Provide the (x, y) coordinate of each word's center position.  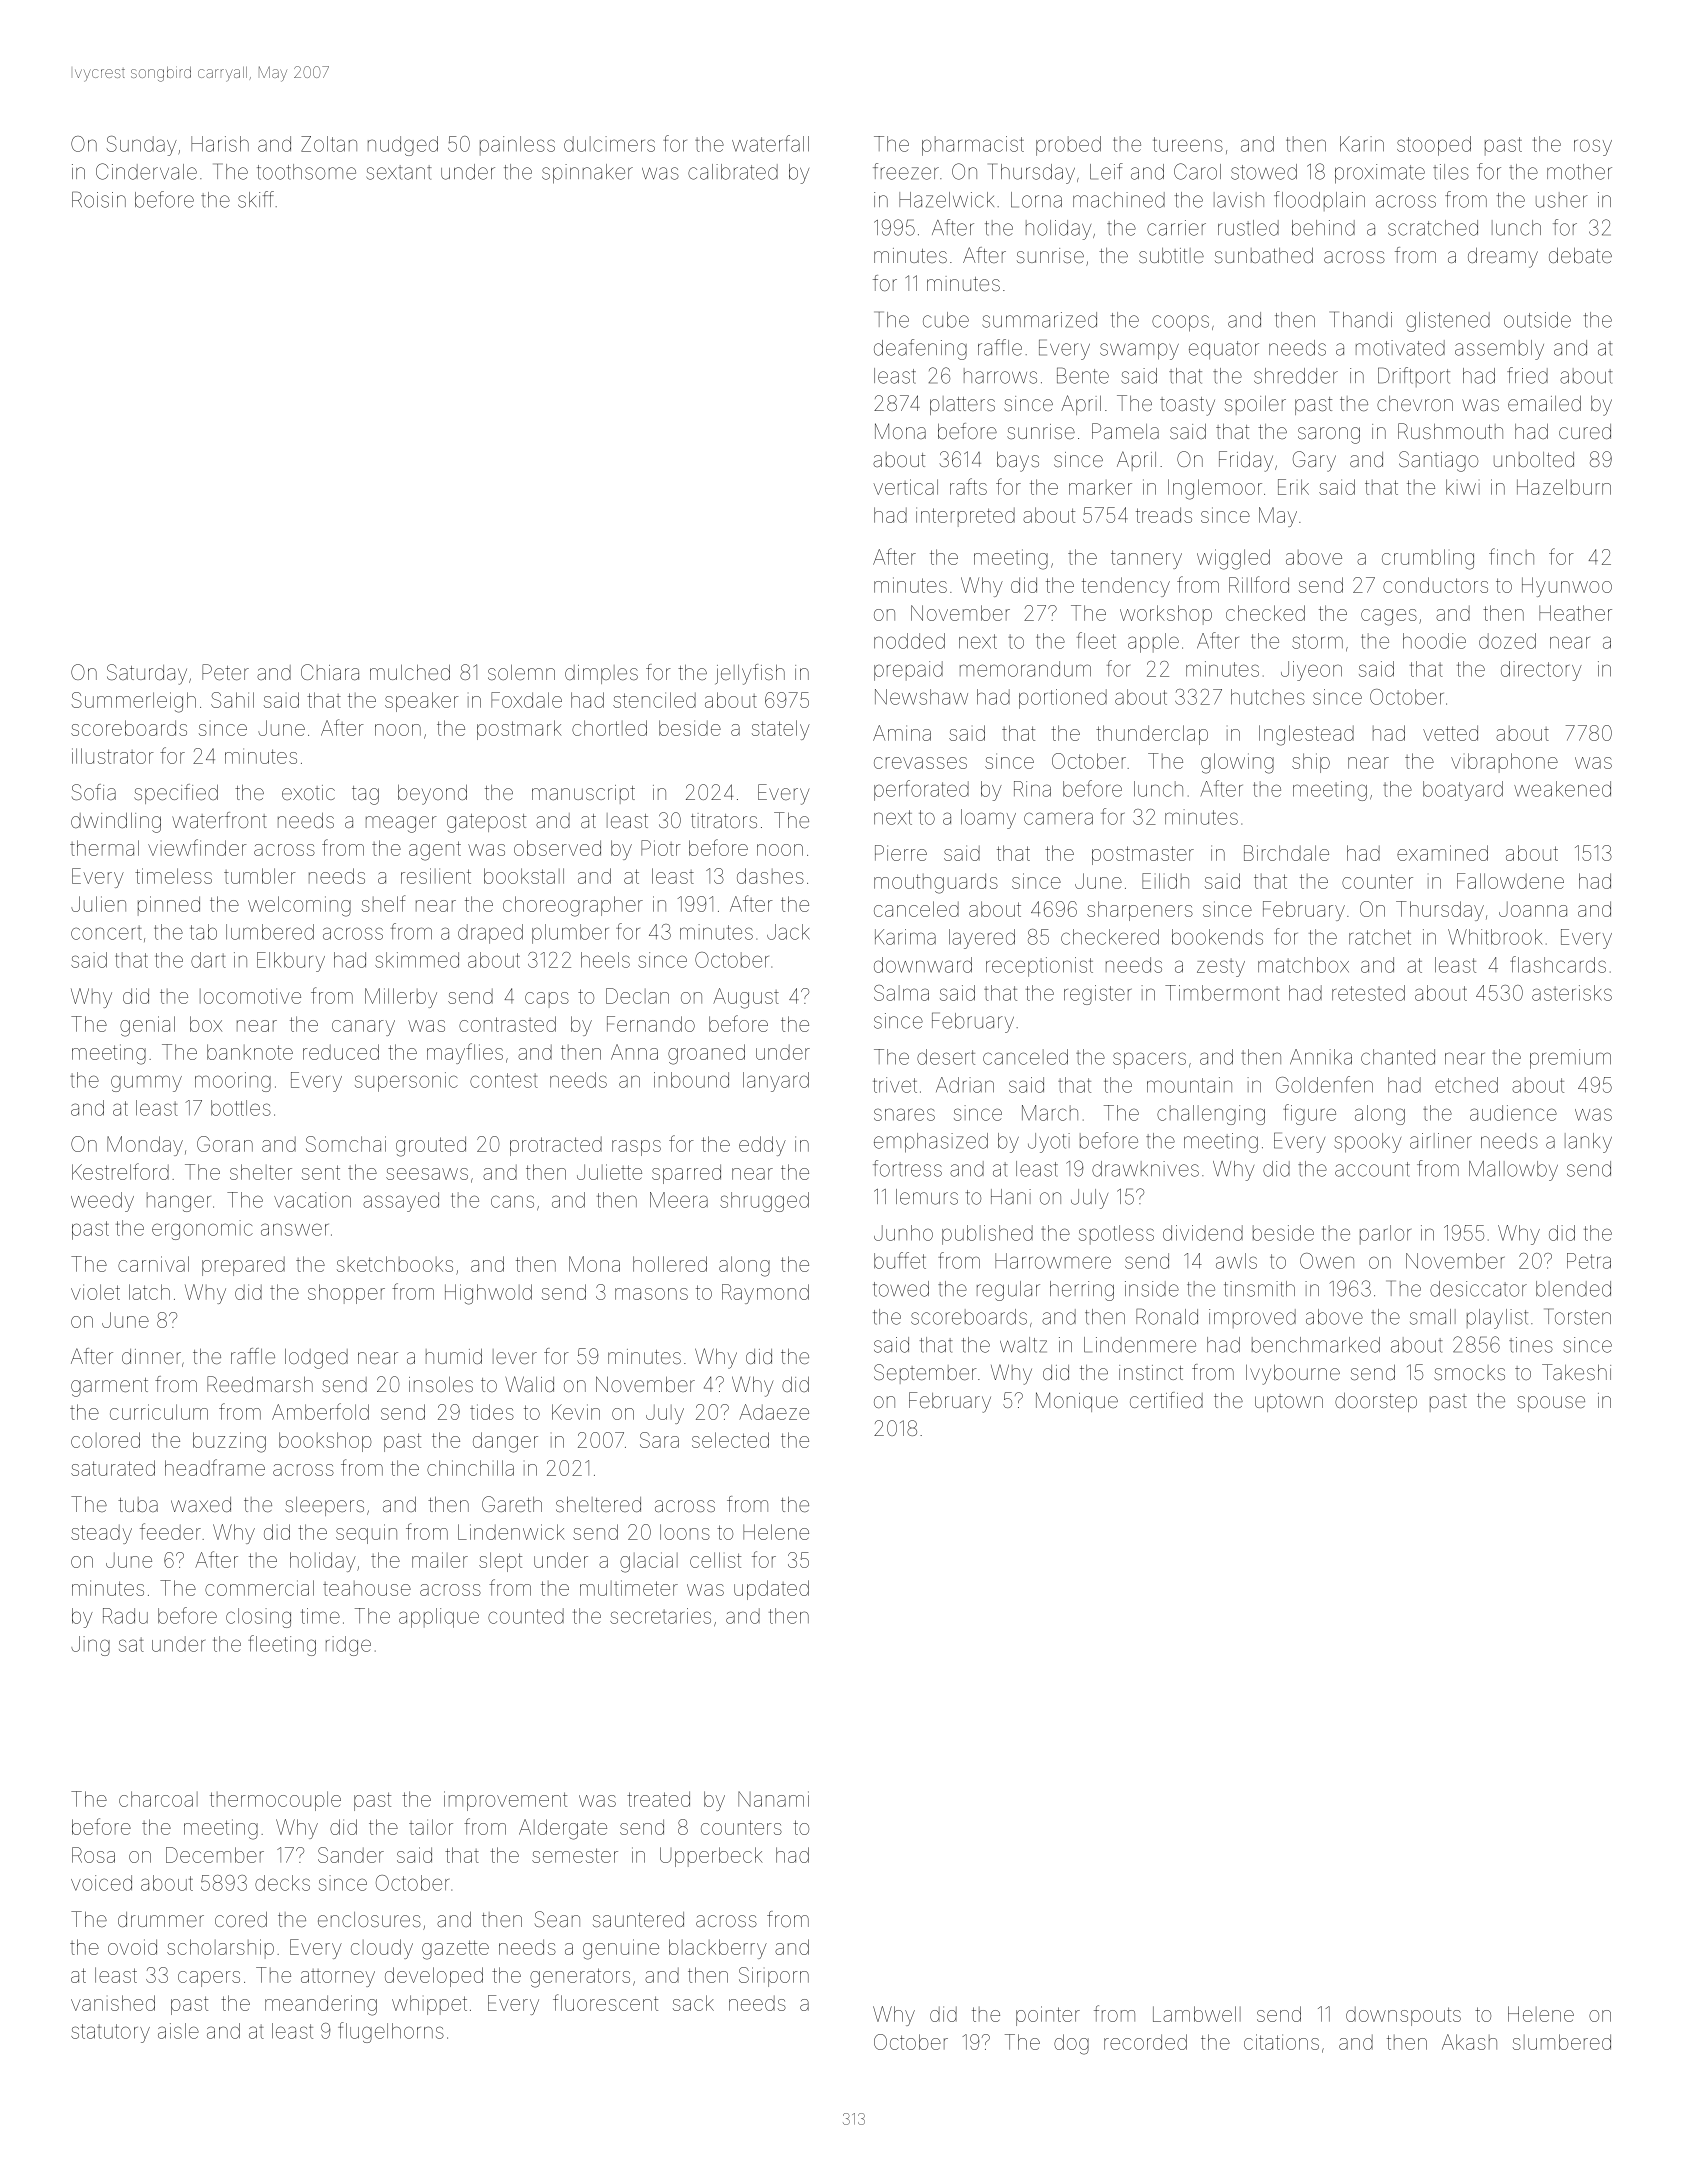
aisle (178, 2031)
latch (149, 1292)
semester (575, 1855)
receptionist (1039, 967)
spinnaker (587, 174)
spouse (1551, 1404)
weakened (1562, 789)
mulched (410, 672)
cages (1389, 617)
